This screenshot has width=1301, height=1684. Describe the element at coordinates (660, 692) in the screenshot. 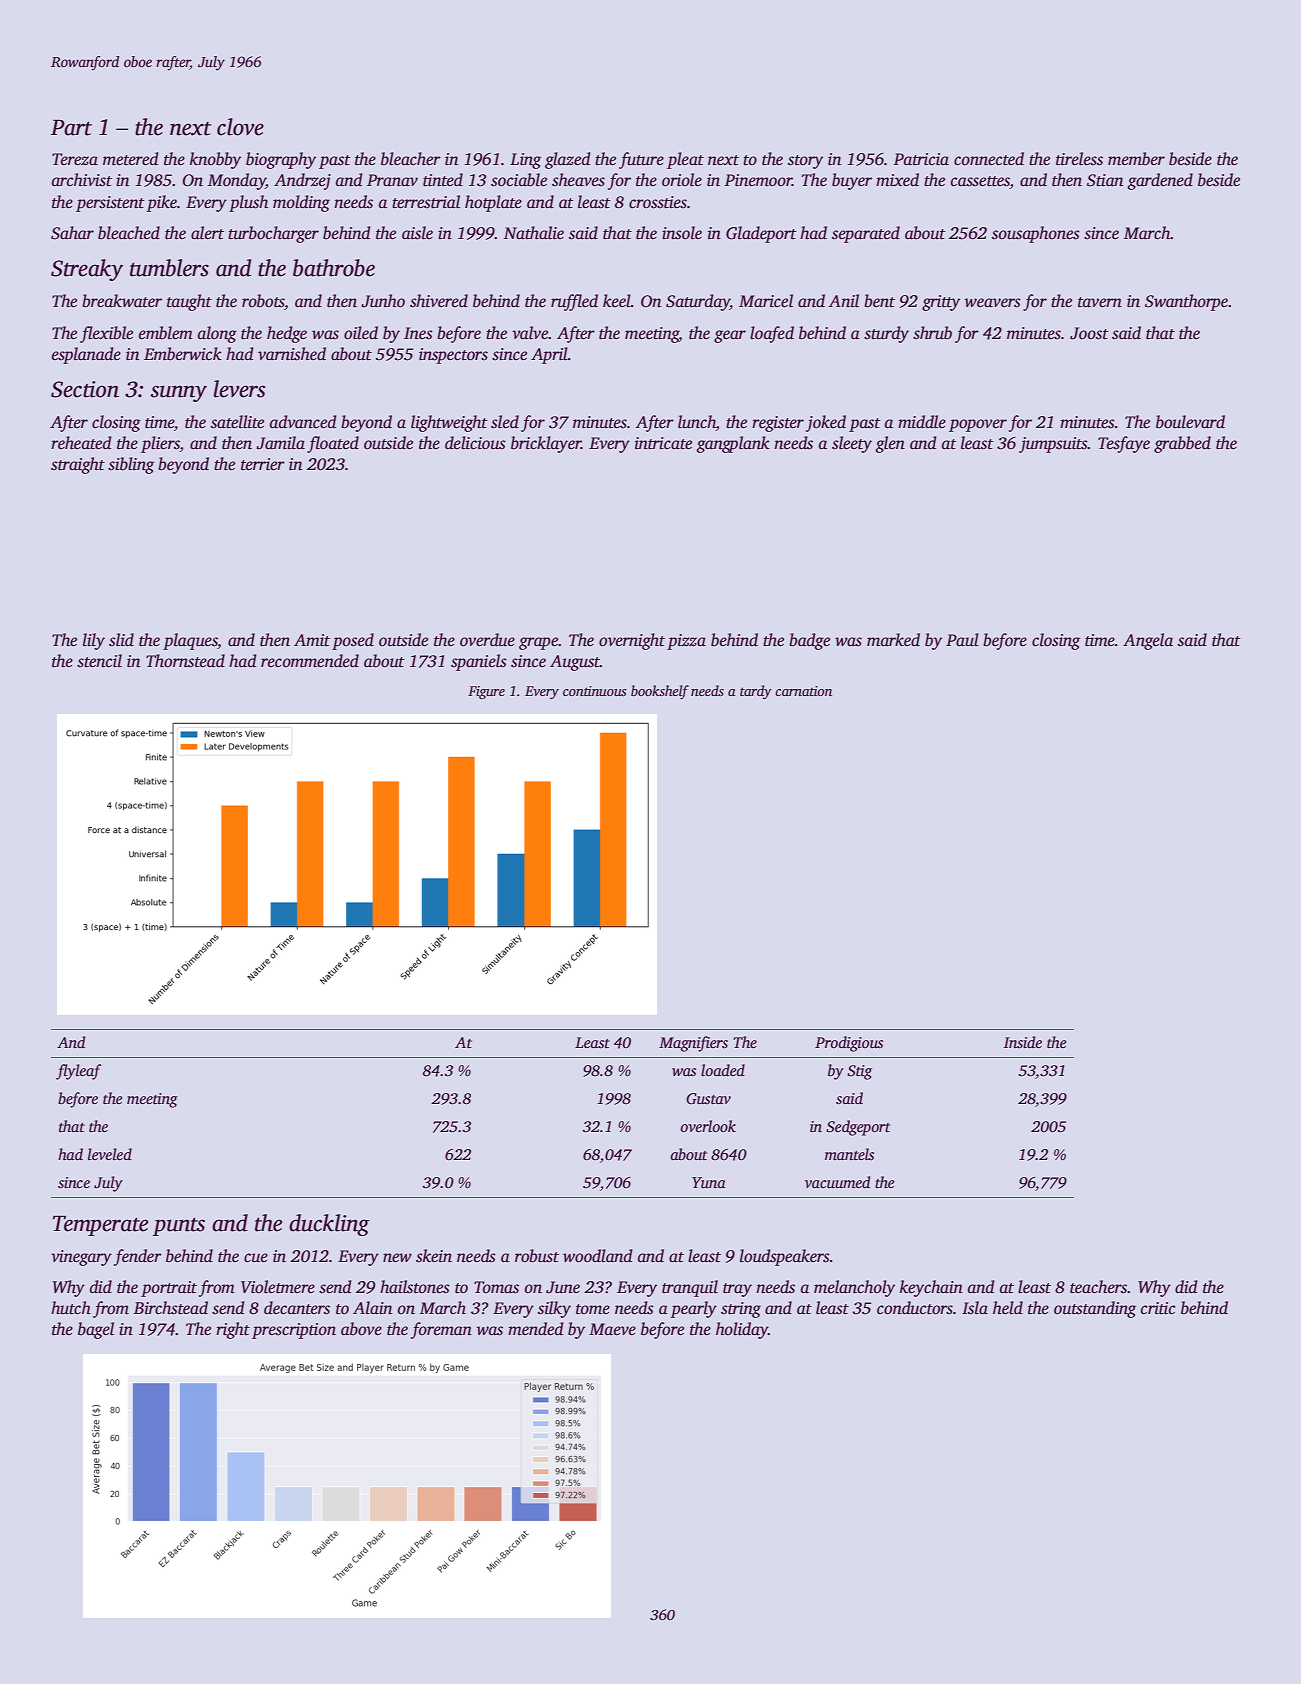

I see `bookshelf` at that location.
